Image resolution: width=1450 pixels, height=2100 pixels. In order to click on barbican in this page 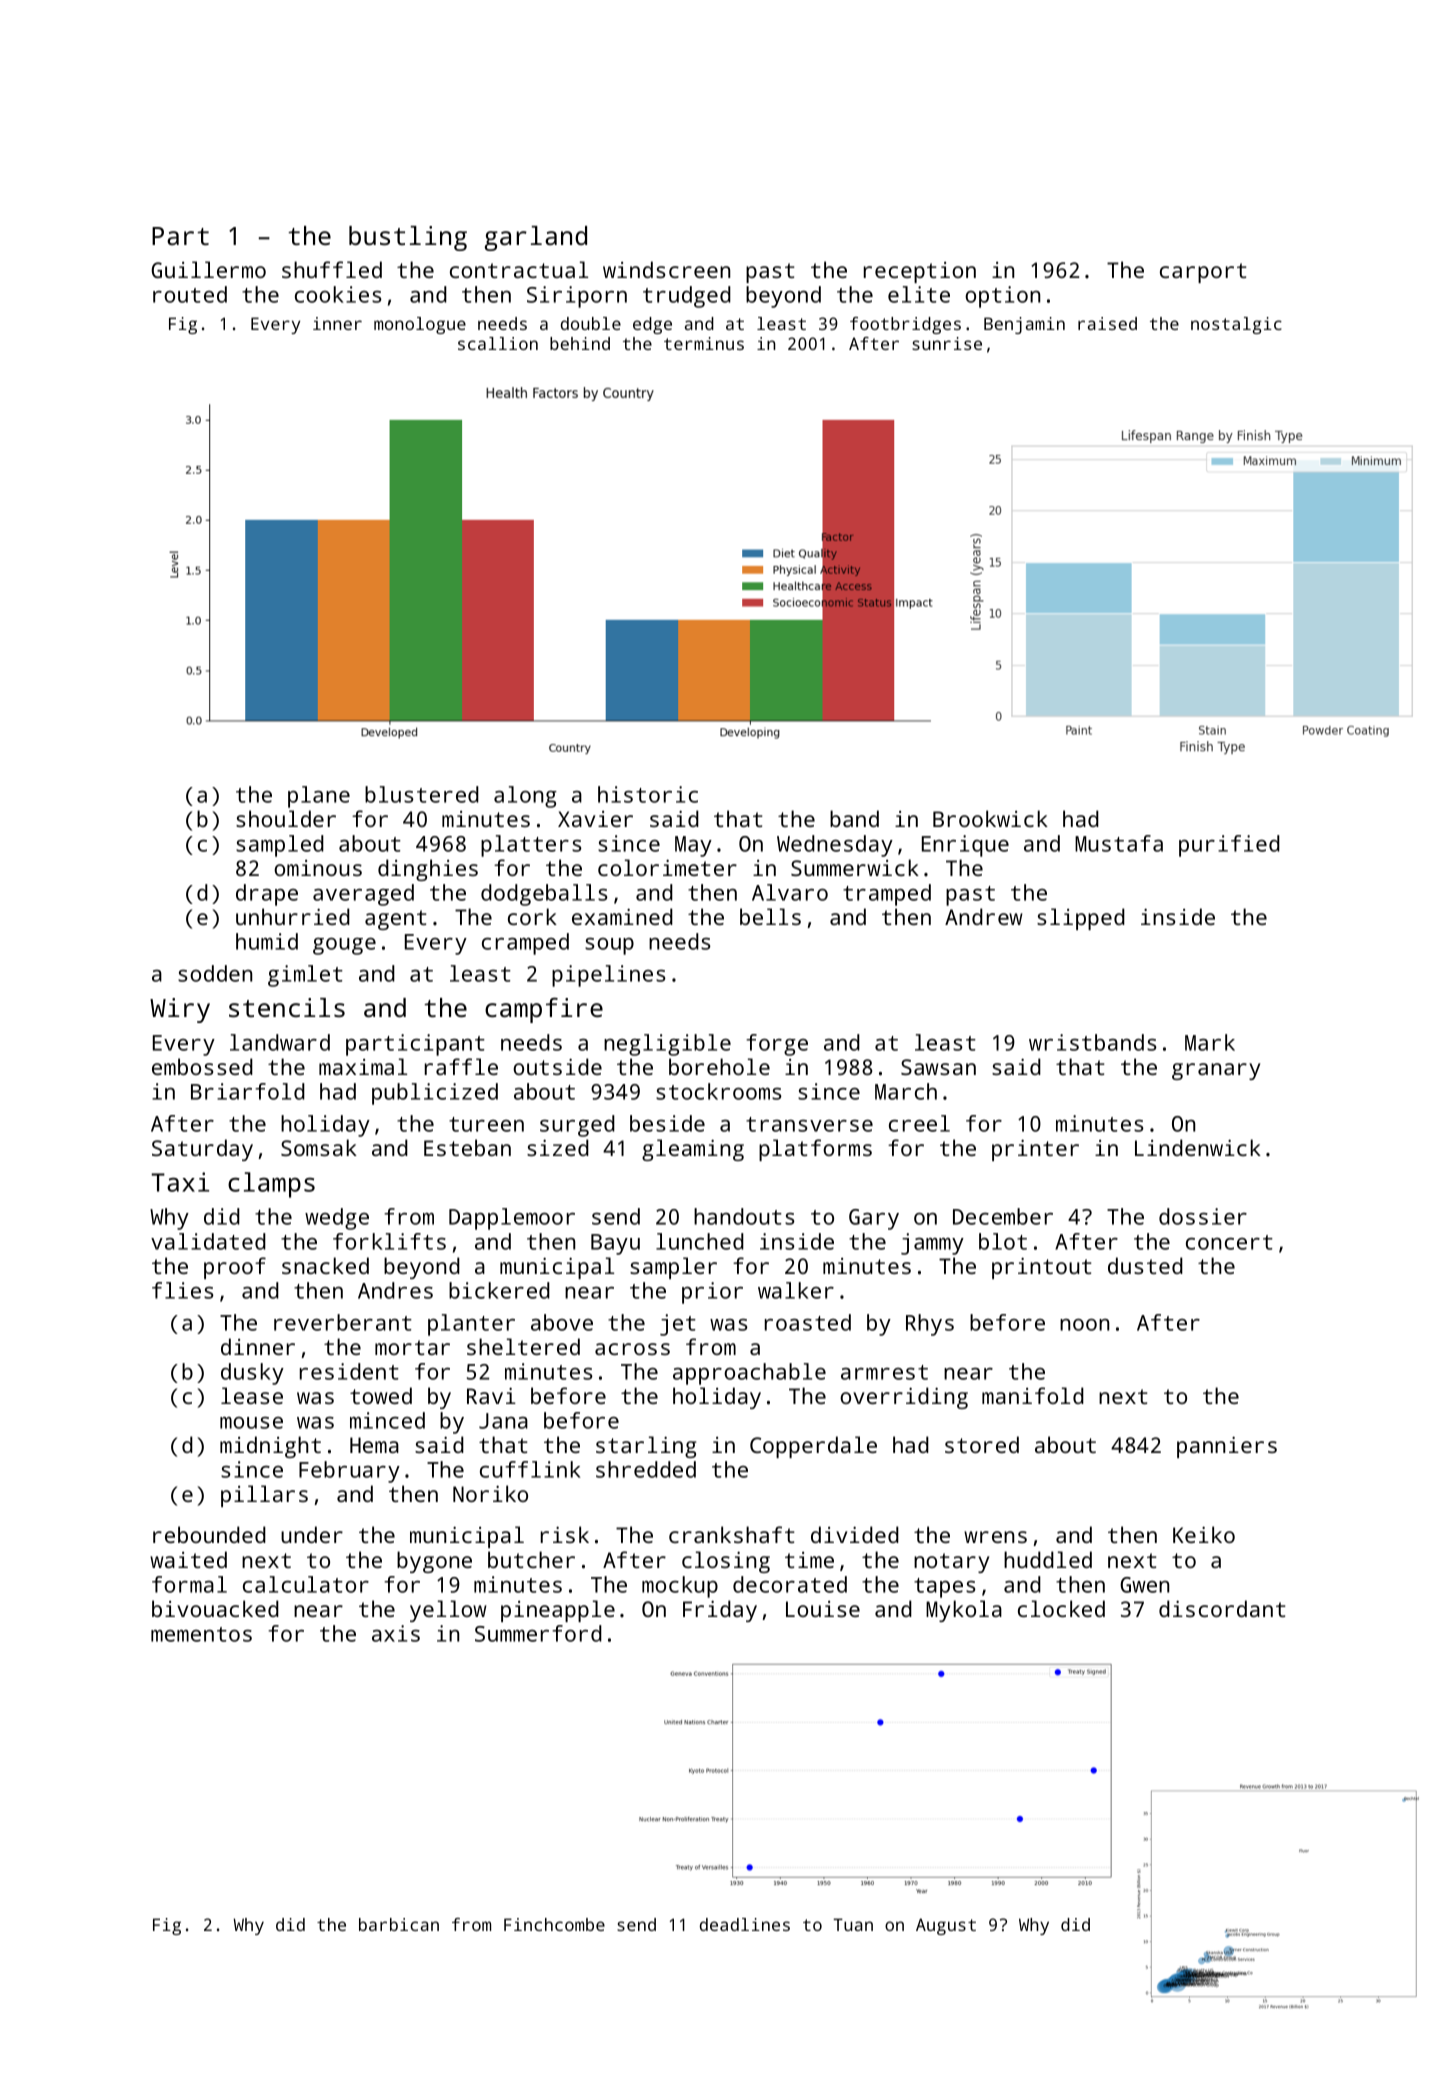, I will do `click(399, 1924)`.
